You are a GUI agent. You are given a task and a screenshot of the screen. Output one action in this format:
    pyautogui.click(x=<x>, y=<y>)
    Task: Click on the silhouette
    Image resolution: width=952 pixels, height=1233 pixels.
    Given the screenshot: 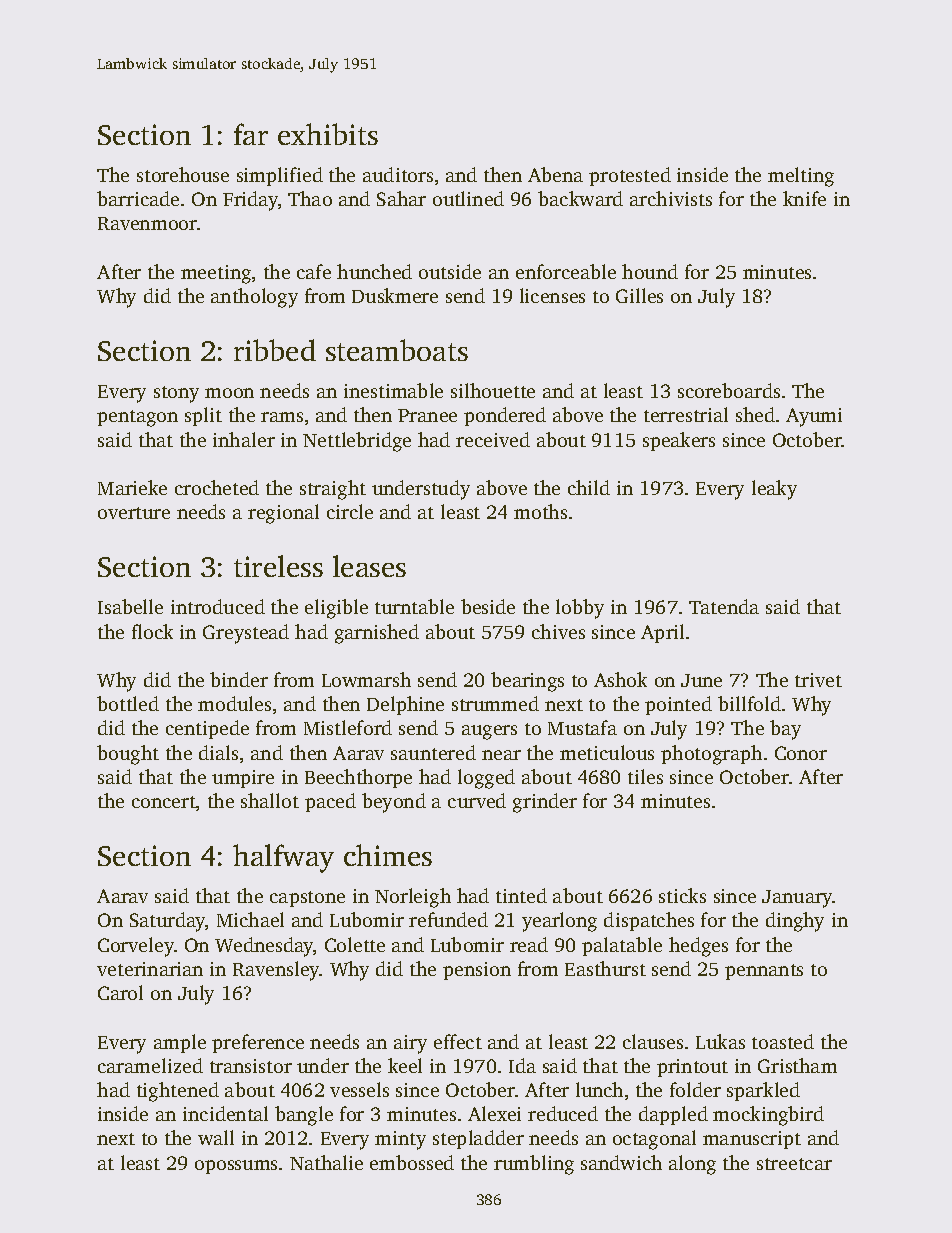 What is the action you would take?
    pyautogui.click(x=493, y=390)
